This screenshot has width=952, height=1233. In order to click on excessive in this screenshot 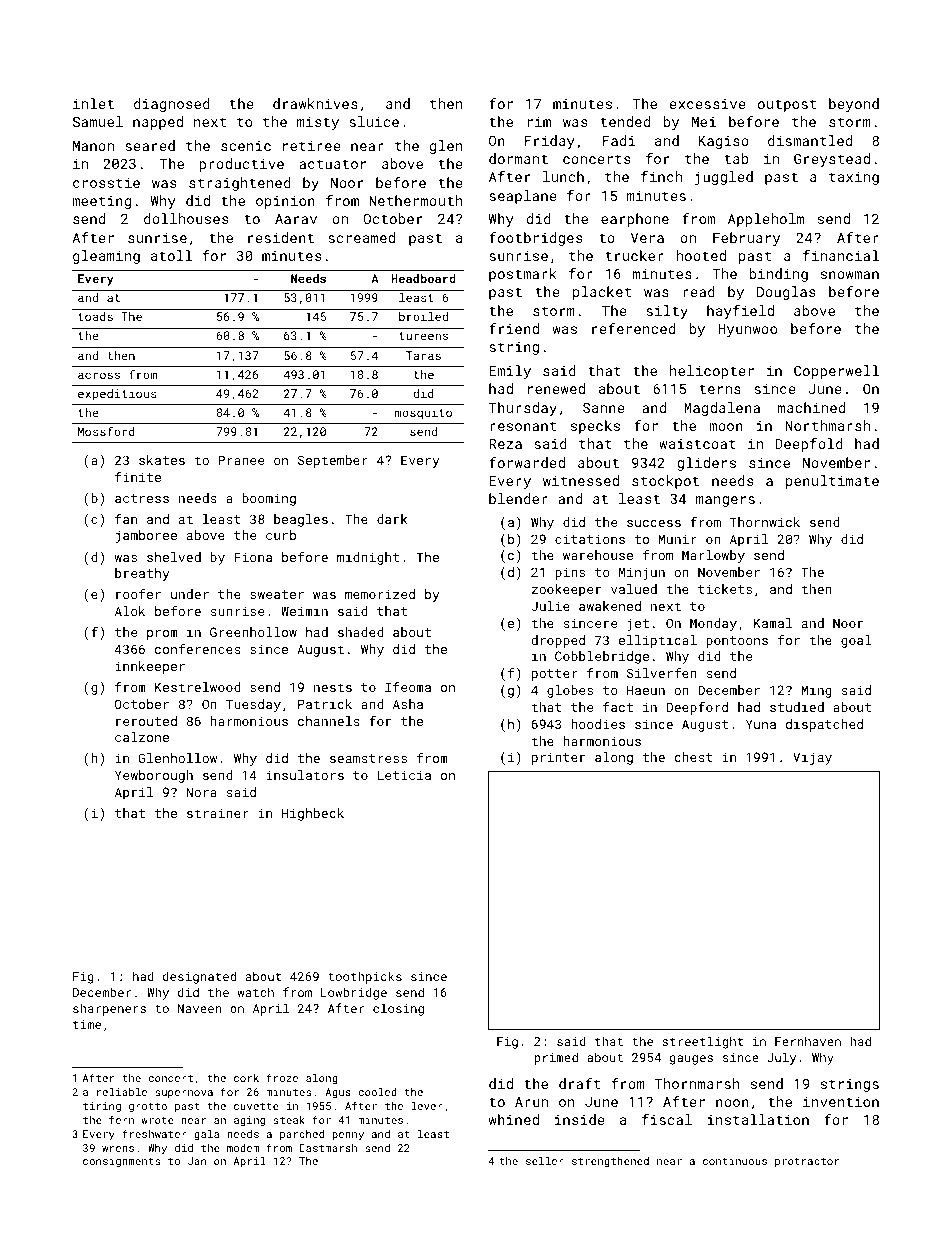, I will do `click(707, 104)`.
